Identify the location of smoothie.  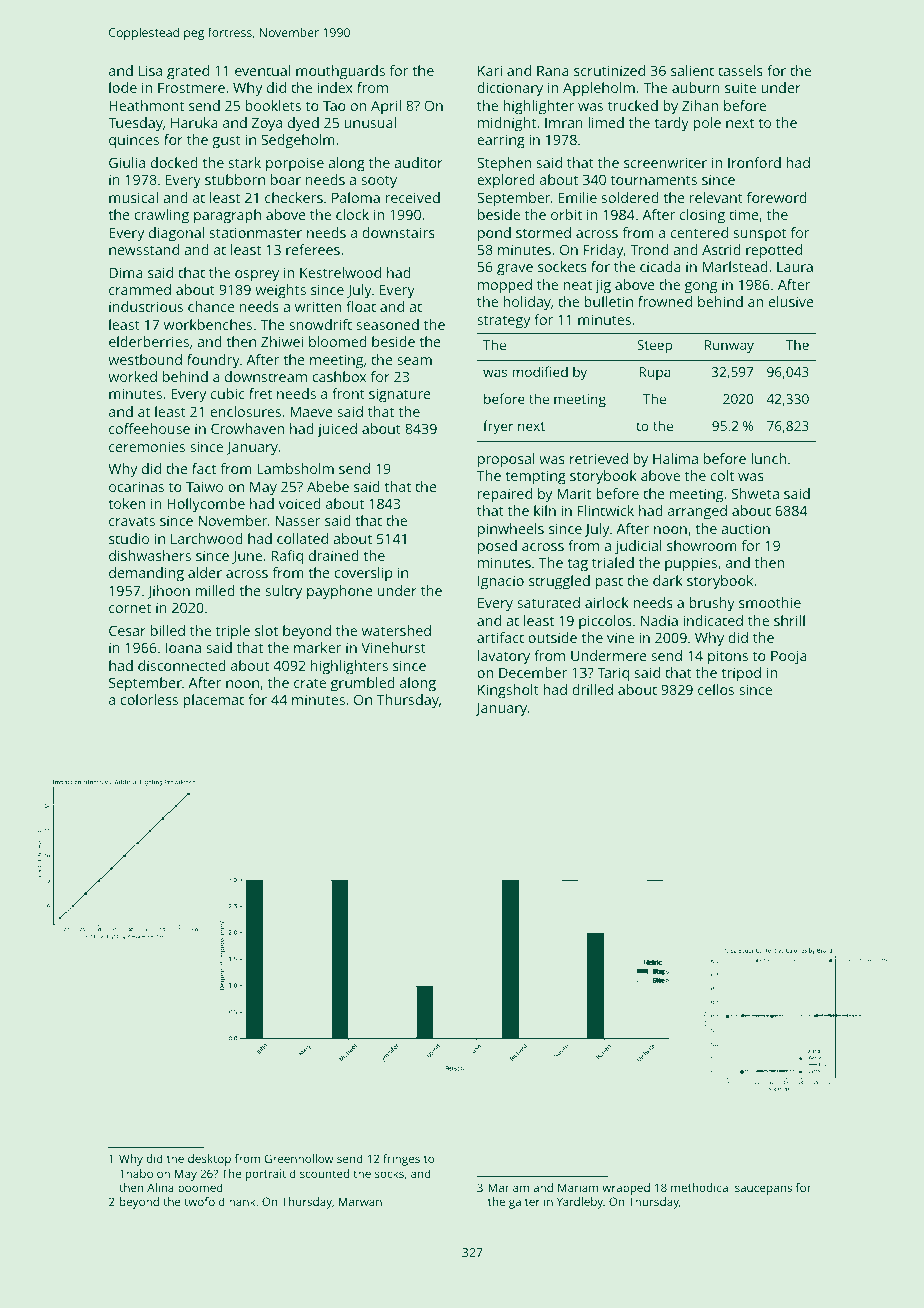
(770, 602).
